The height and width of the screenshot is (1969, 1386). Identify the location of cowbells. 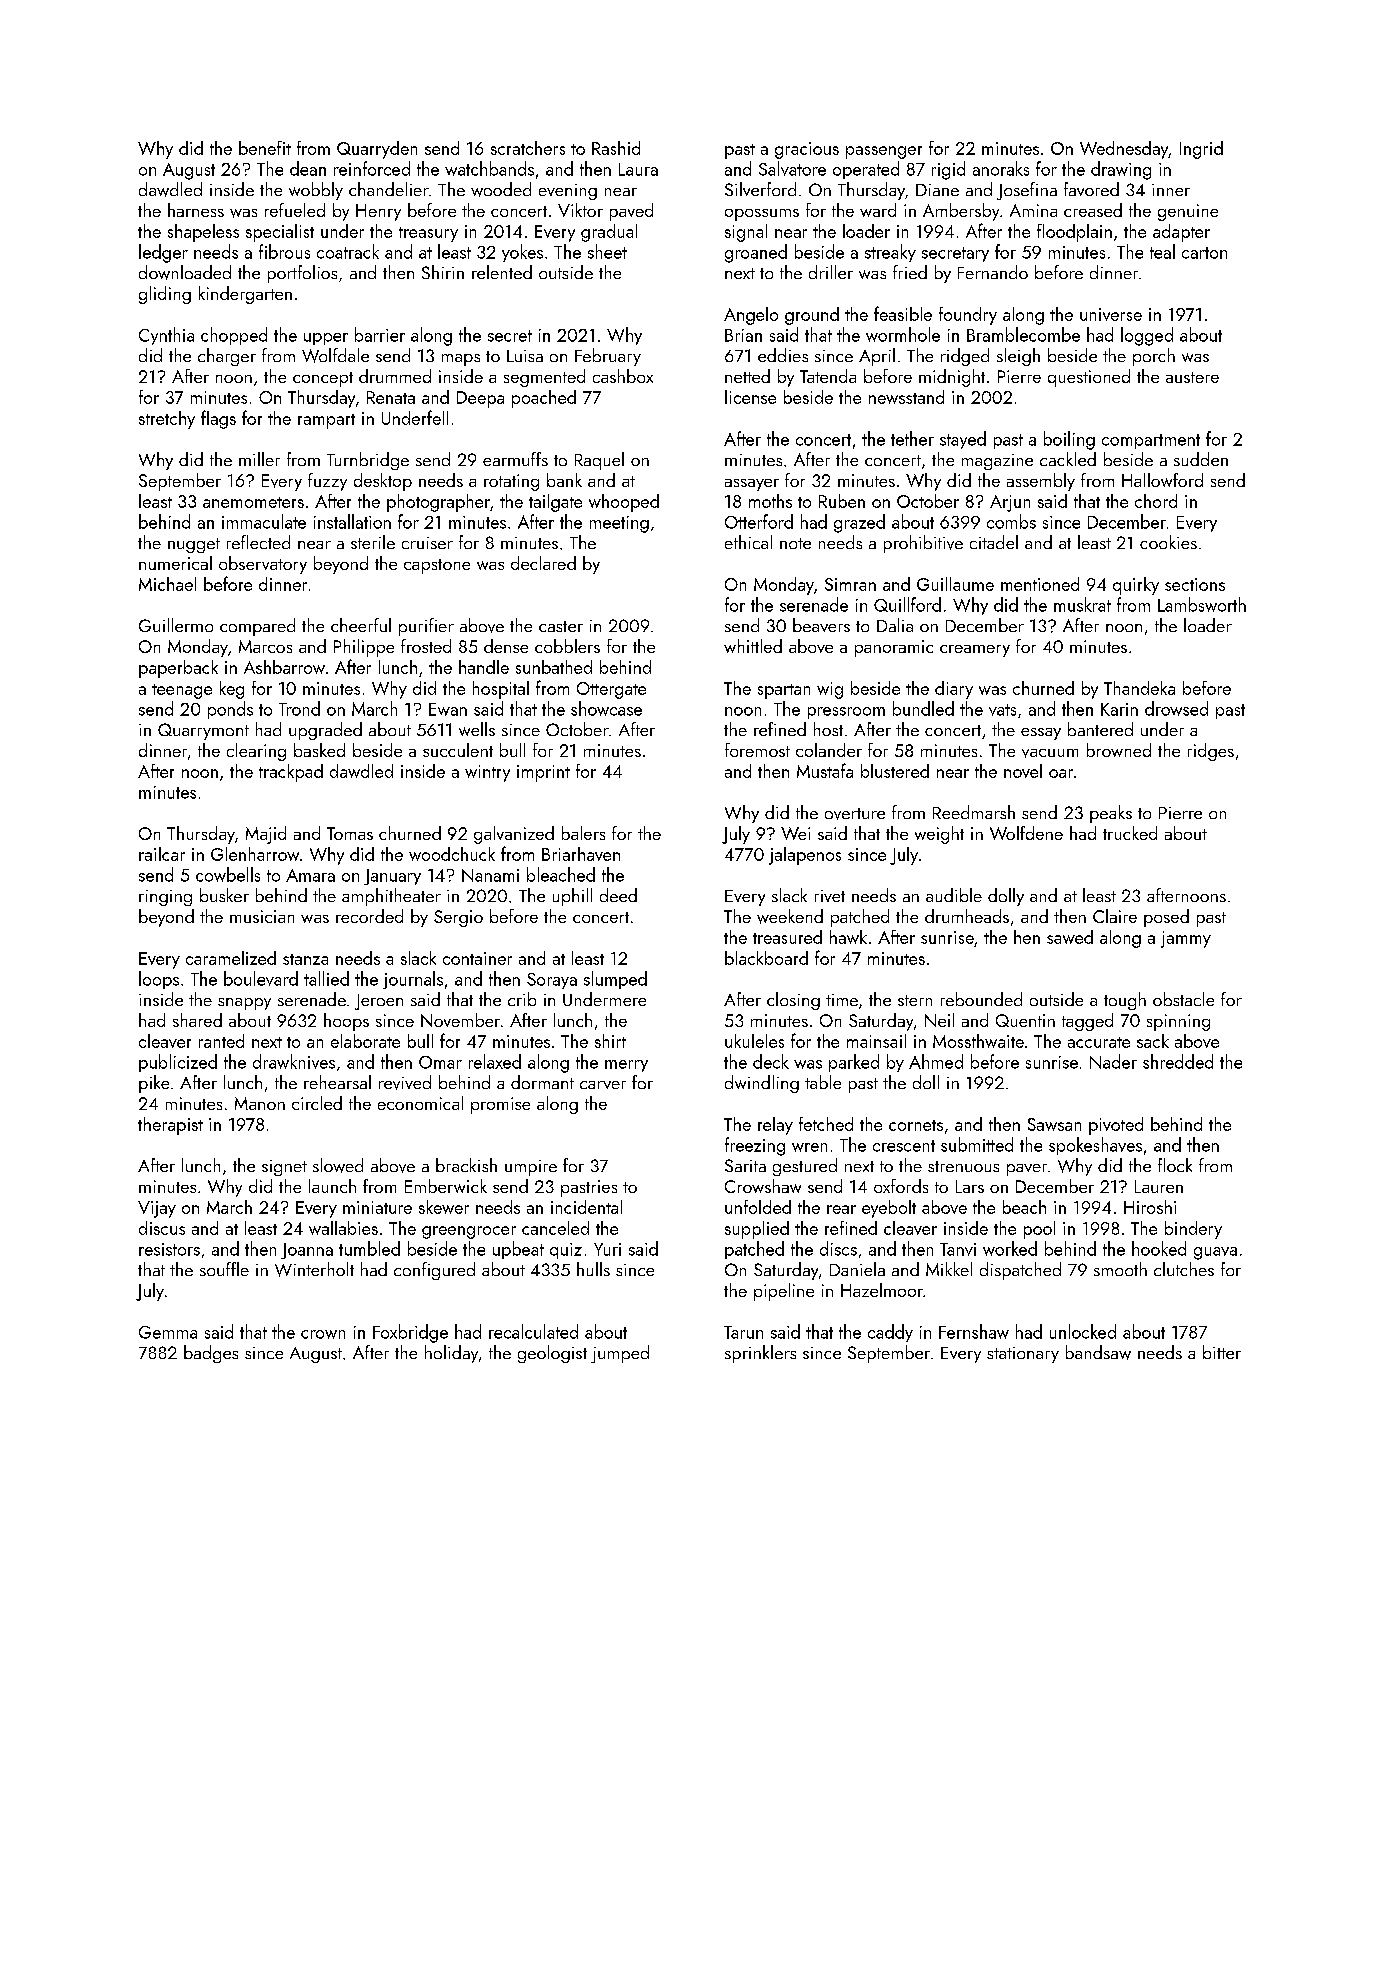
(228, 874).
